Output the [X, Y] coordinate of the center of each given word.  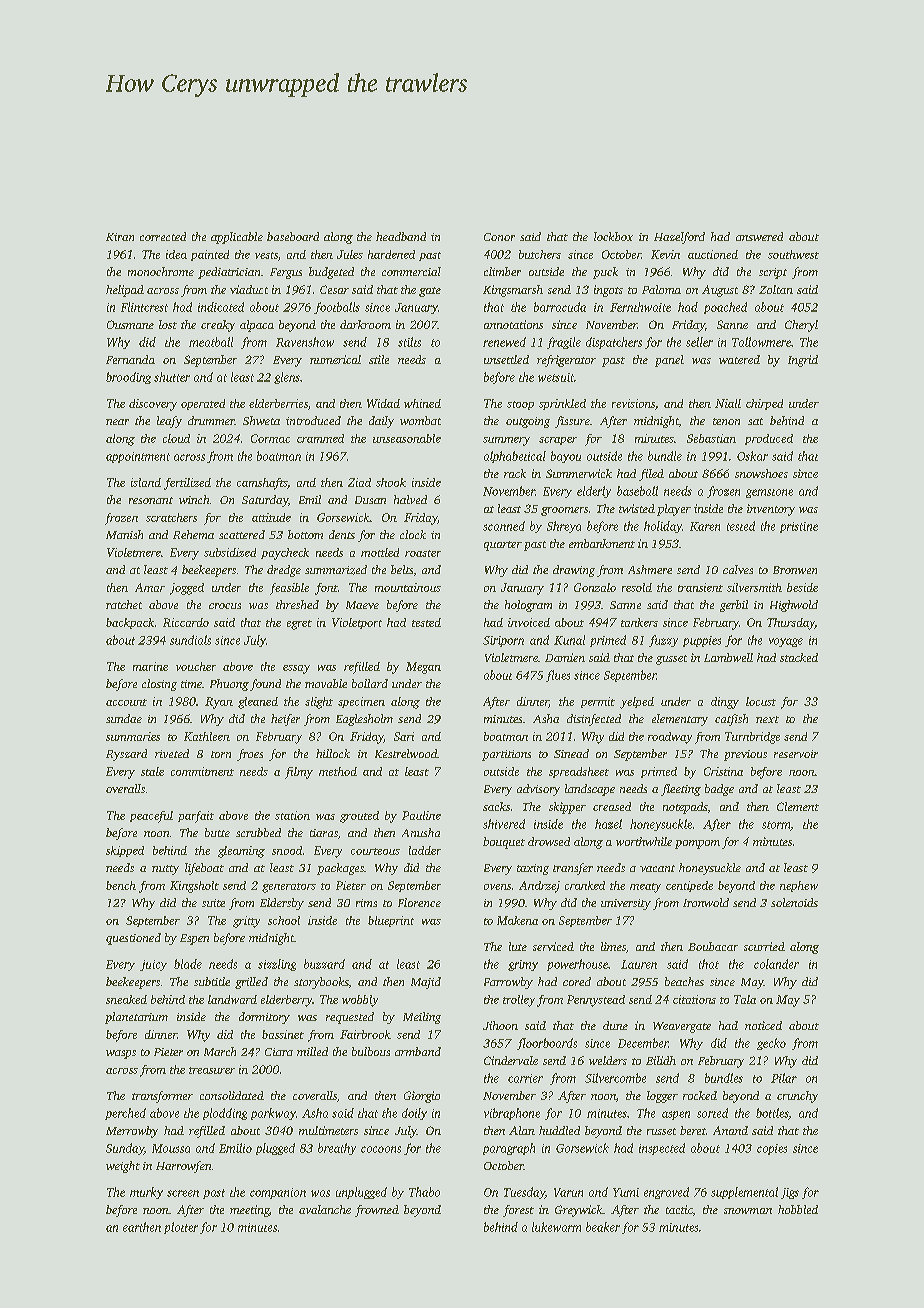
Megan [423, 668]
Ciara [279, 1052]
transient [700, 587]
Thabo [424, 1192]
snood [287, 850]
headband [401, 236]
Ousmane [130, 324]
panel [669, 361]
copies [772, 1149]
